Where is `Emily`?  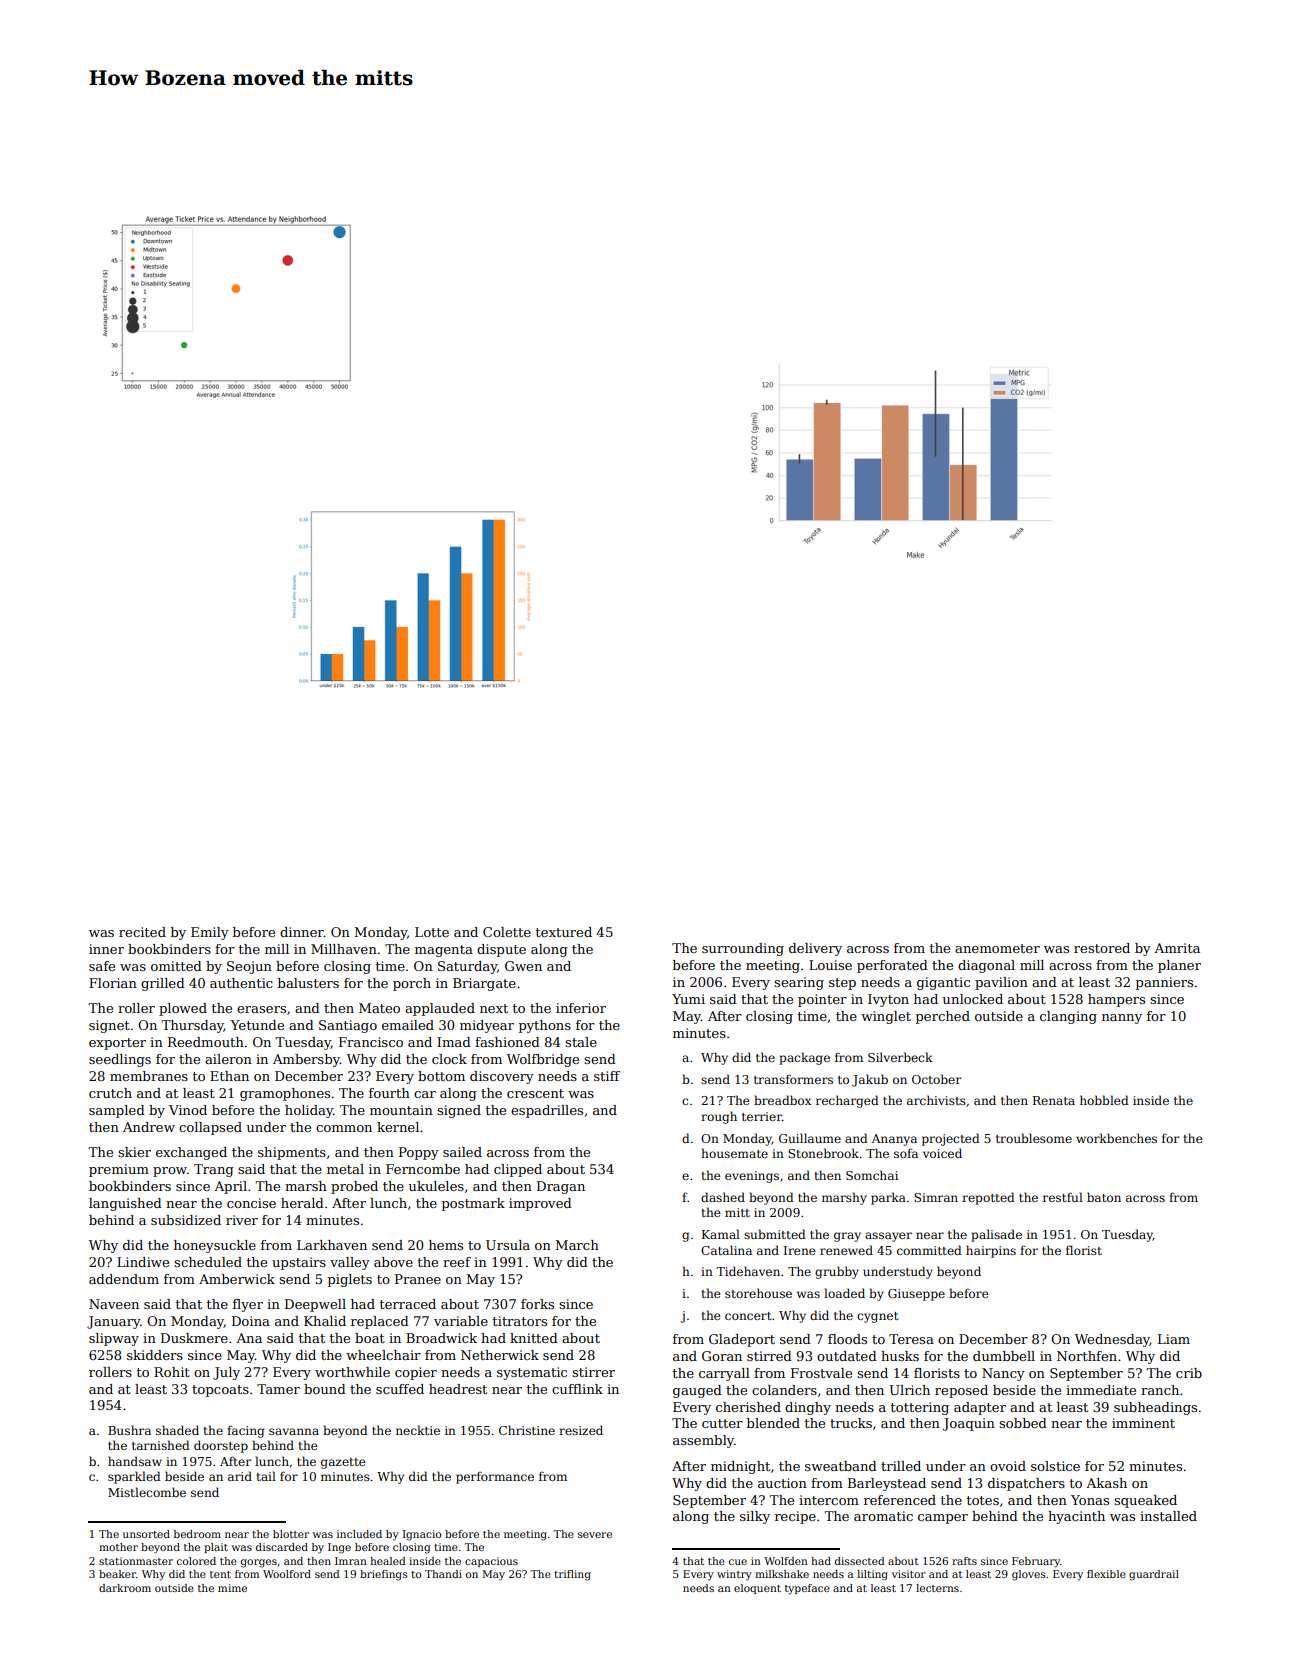
Emily is located at coordinates (210, 933).
